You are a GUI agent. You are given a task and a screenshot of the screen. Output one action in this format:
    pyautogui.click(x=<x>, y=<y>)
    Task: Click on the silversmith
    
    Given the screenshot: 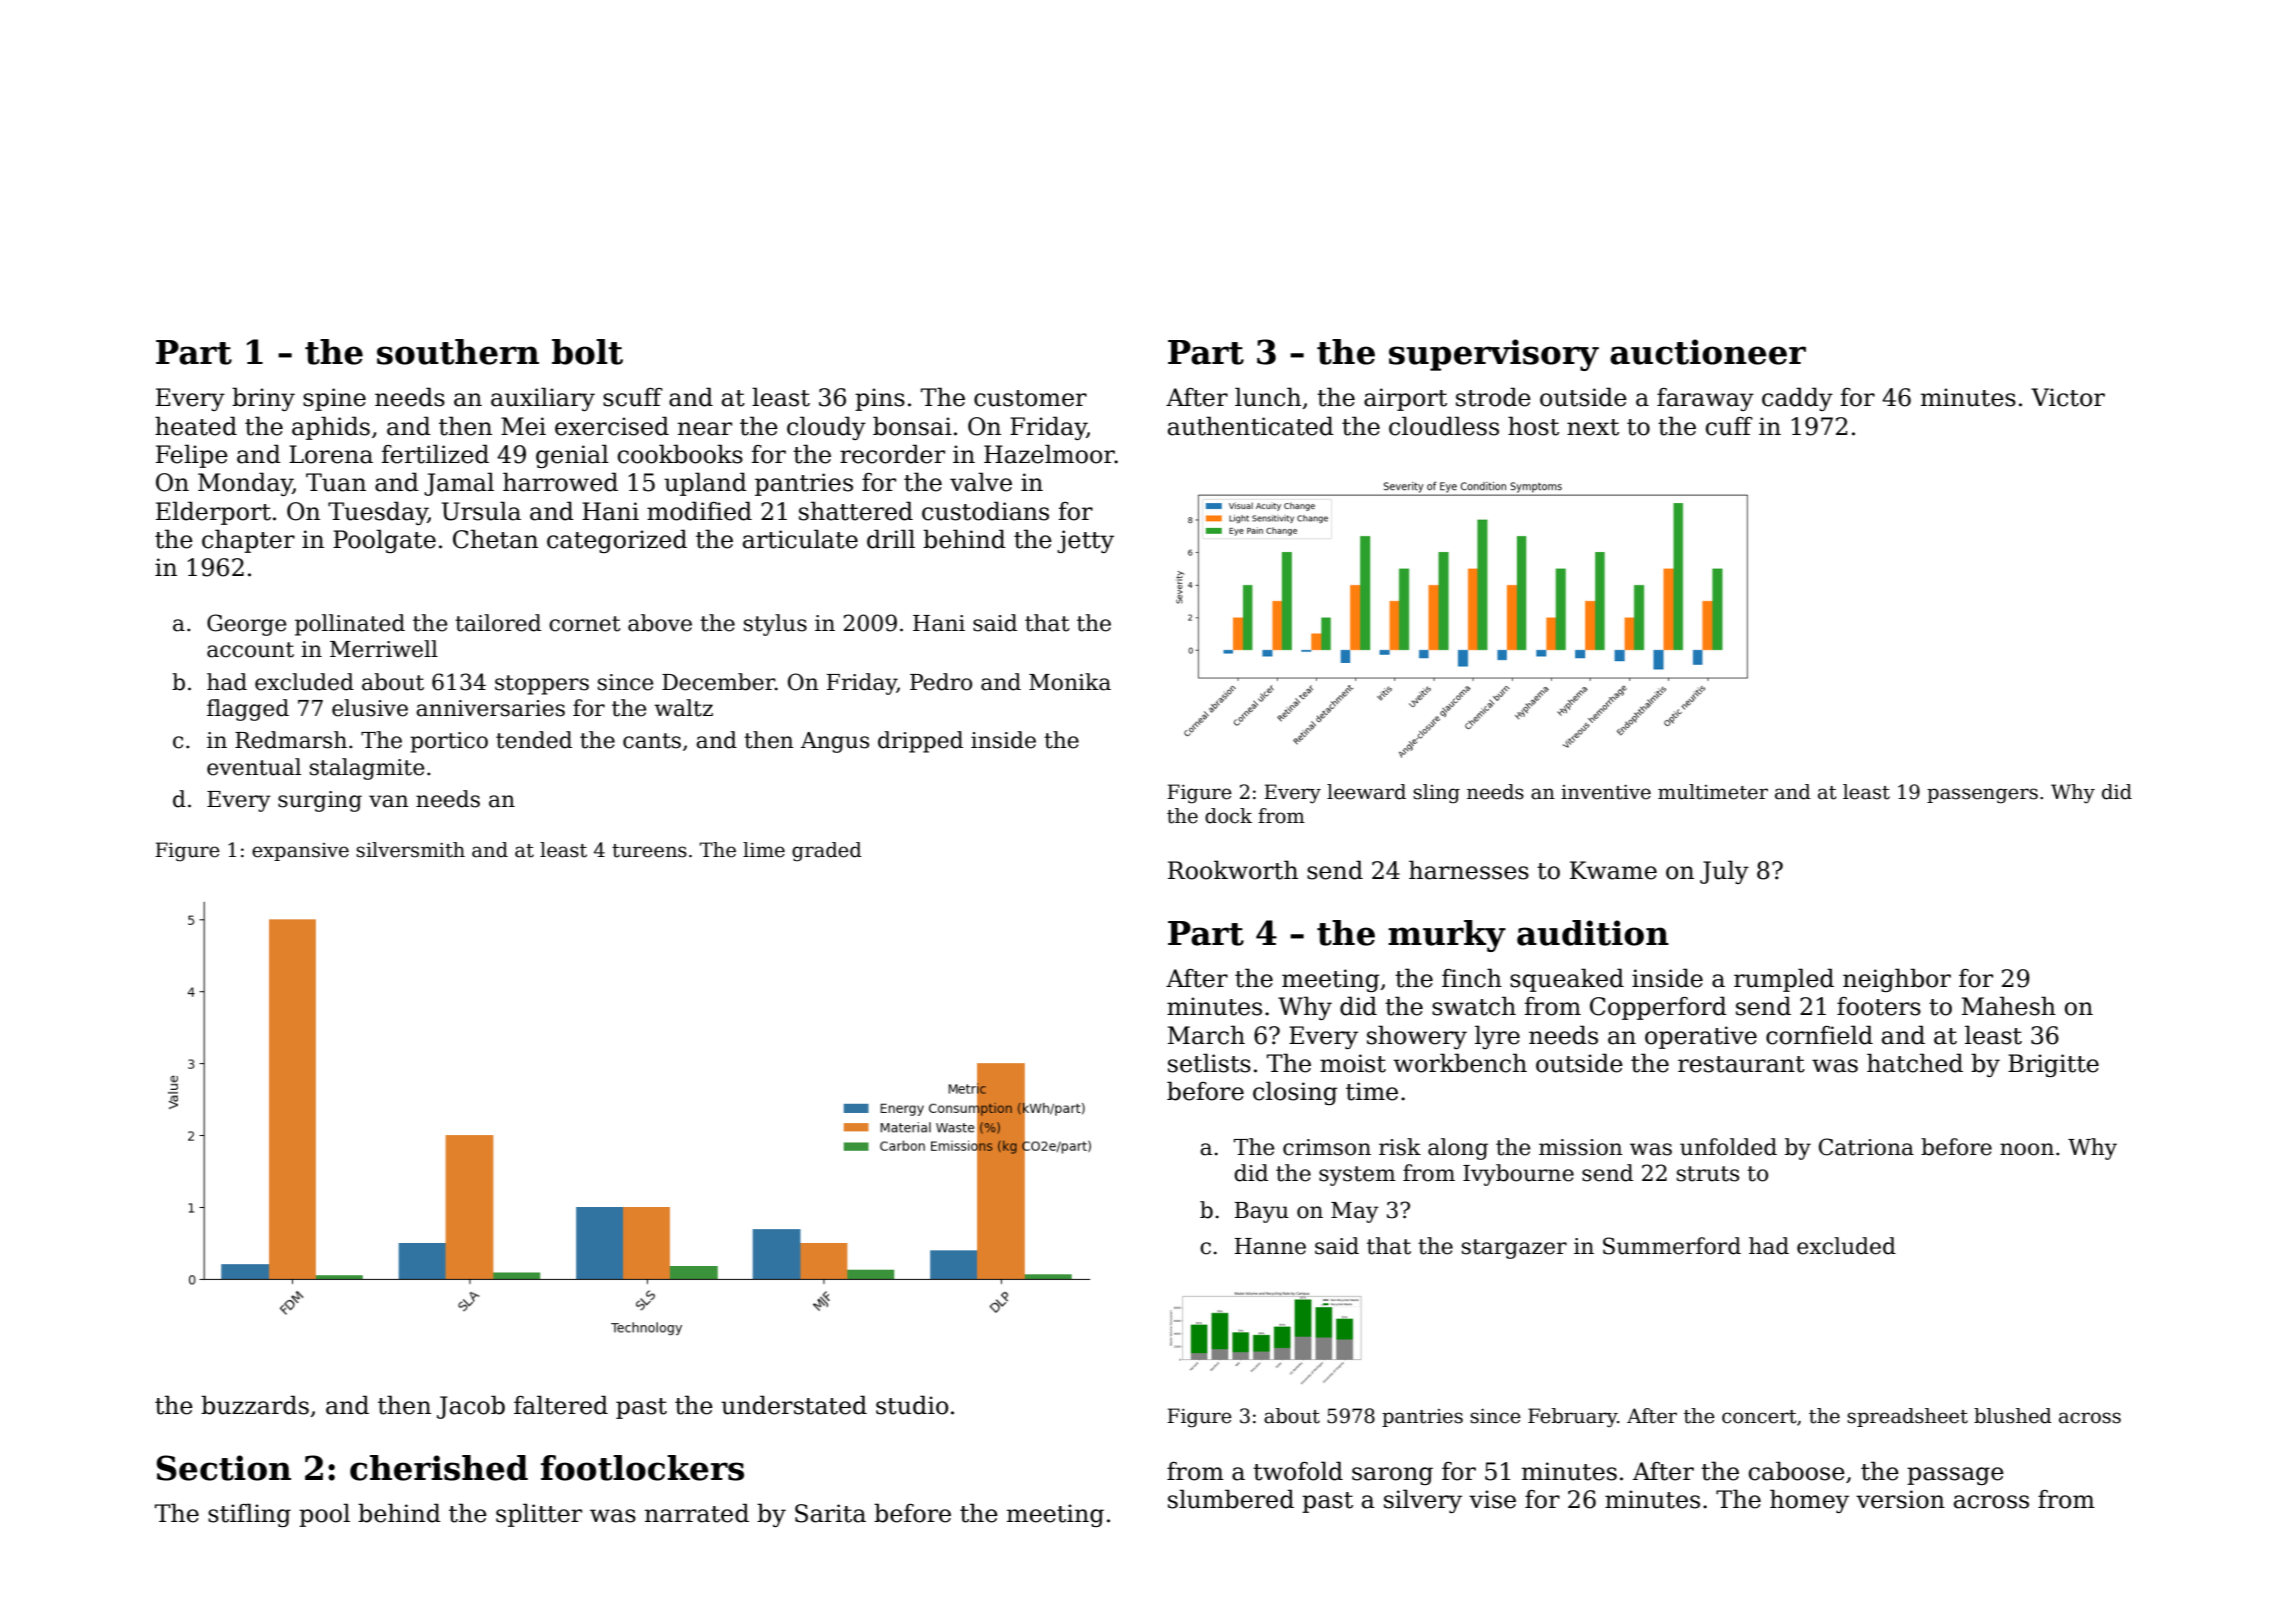 What is the action you would take?
    pyautogui.click(x=410, y=850)
